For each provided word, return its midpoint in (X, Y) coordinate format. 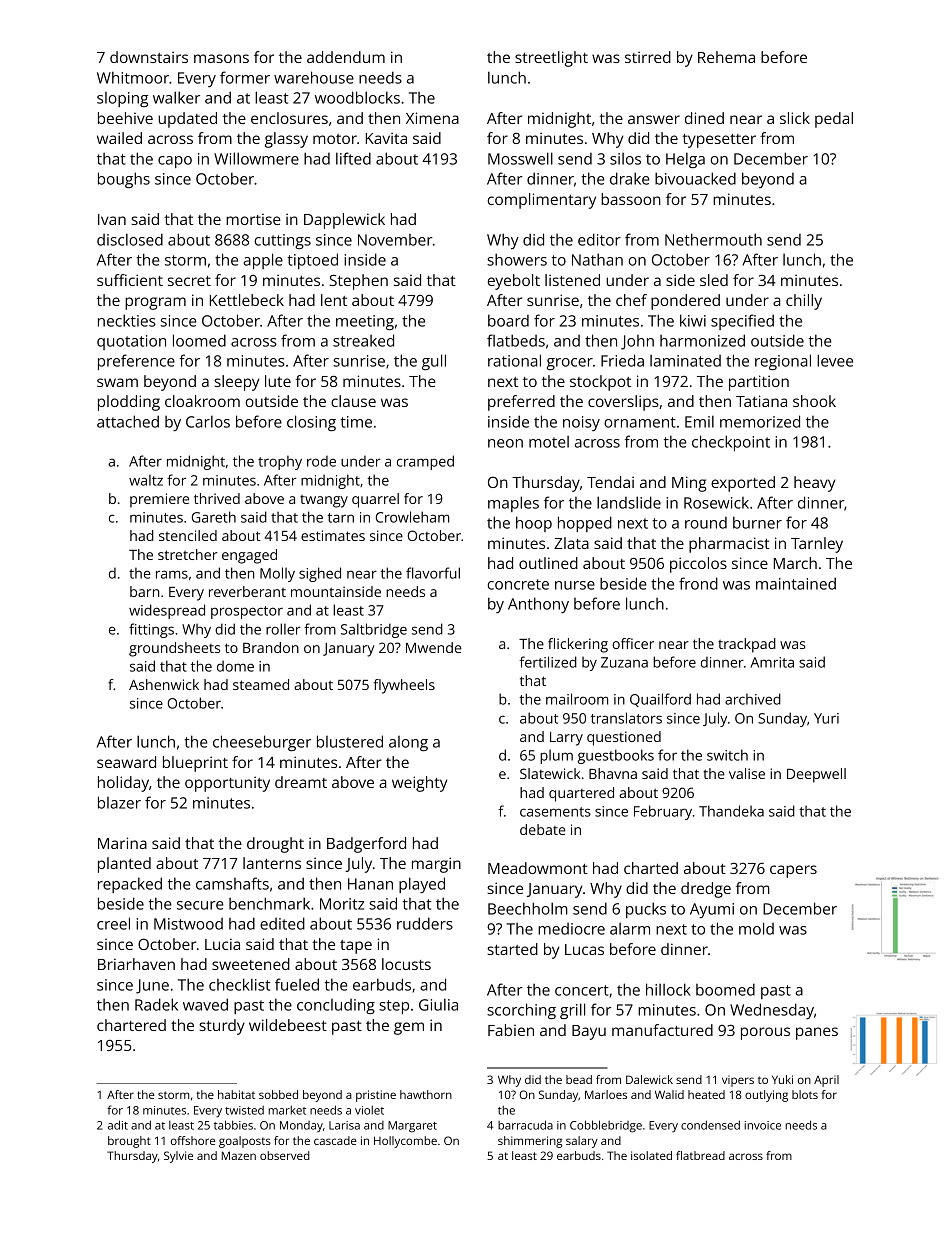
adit (118, 1125)
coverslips (623, 403)
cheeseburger (262, 743)
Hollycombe (405, 1142)
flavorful (433, 573)
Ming (689, 484)
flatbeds (516, 340)
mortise (253, 219)
